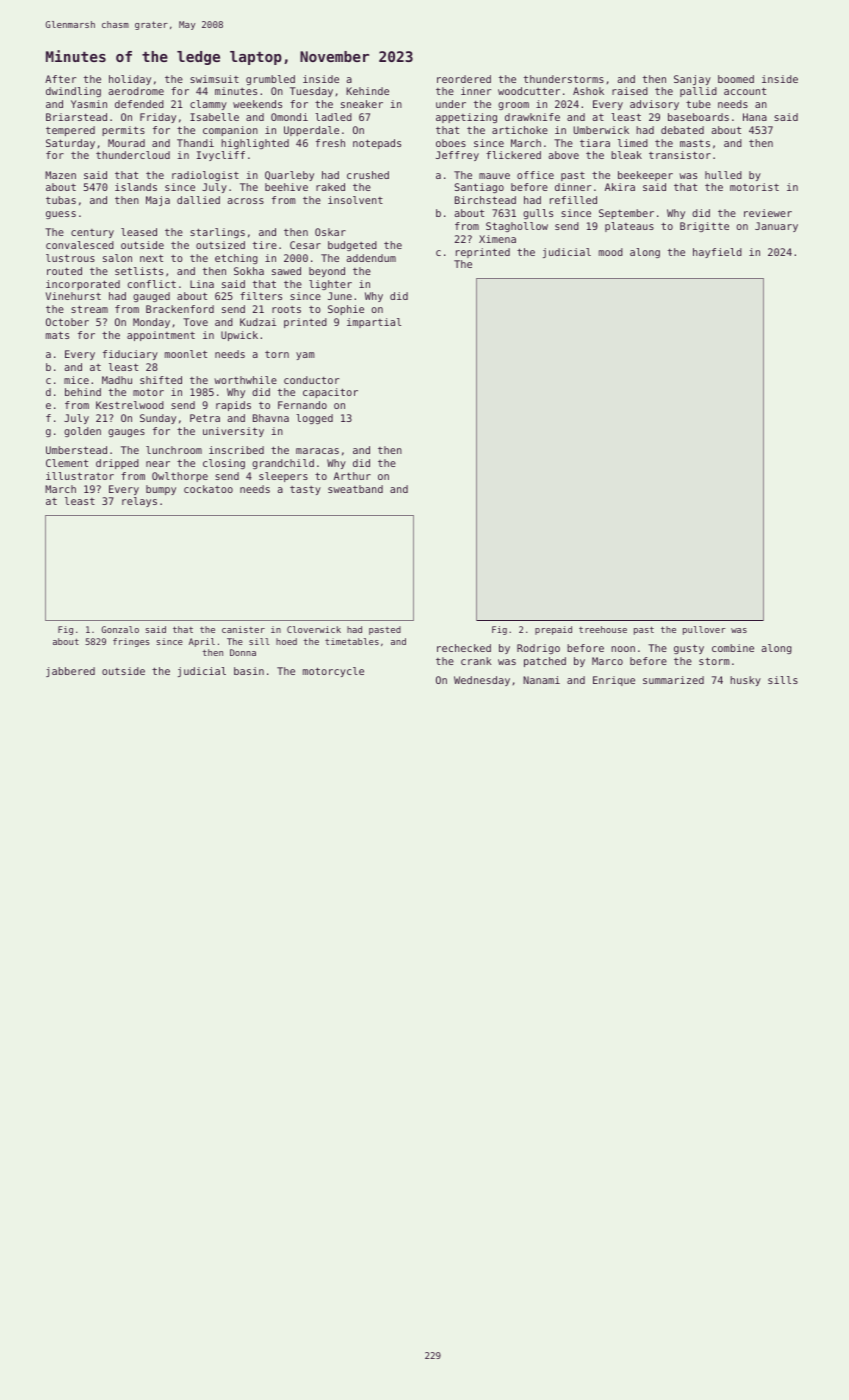  What do you see at coordinates (680, 155) in the screenshot?
I see `transistor` at bounding box center [680, 155].
